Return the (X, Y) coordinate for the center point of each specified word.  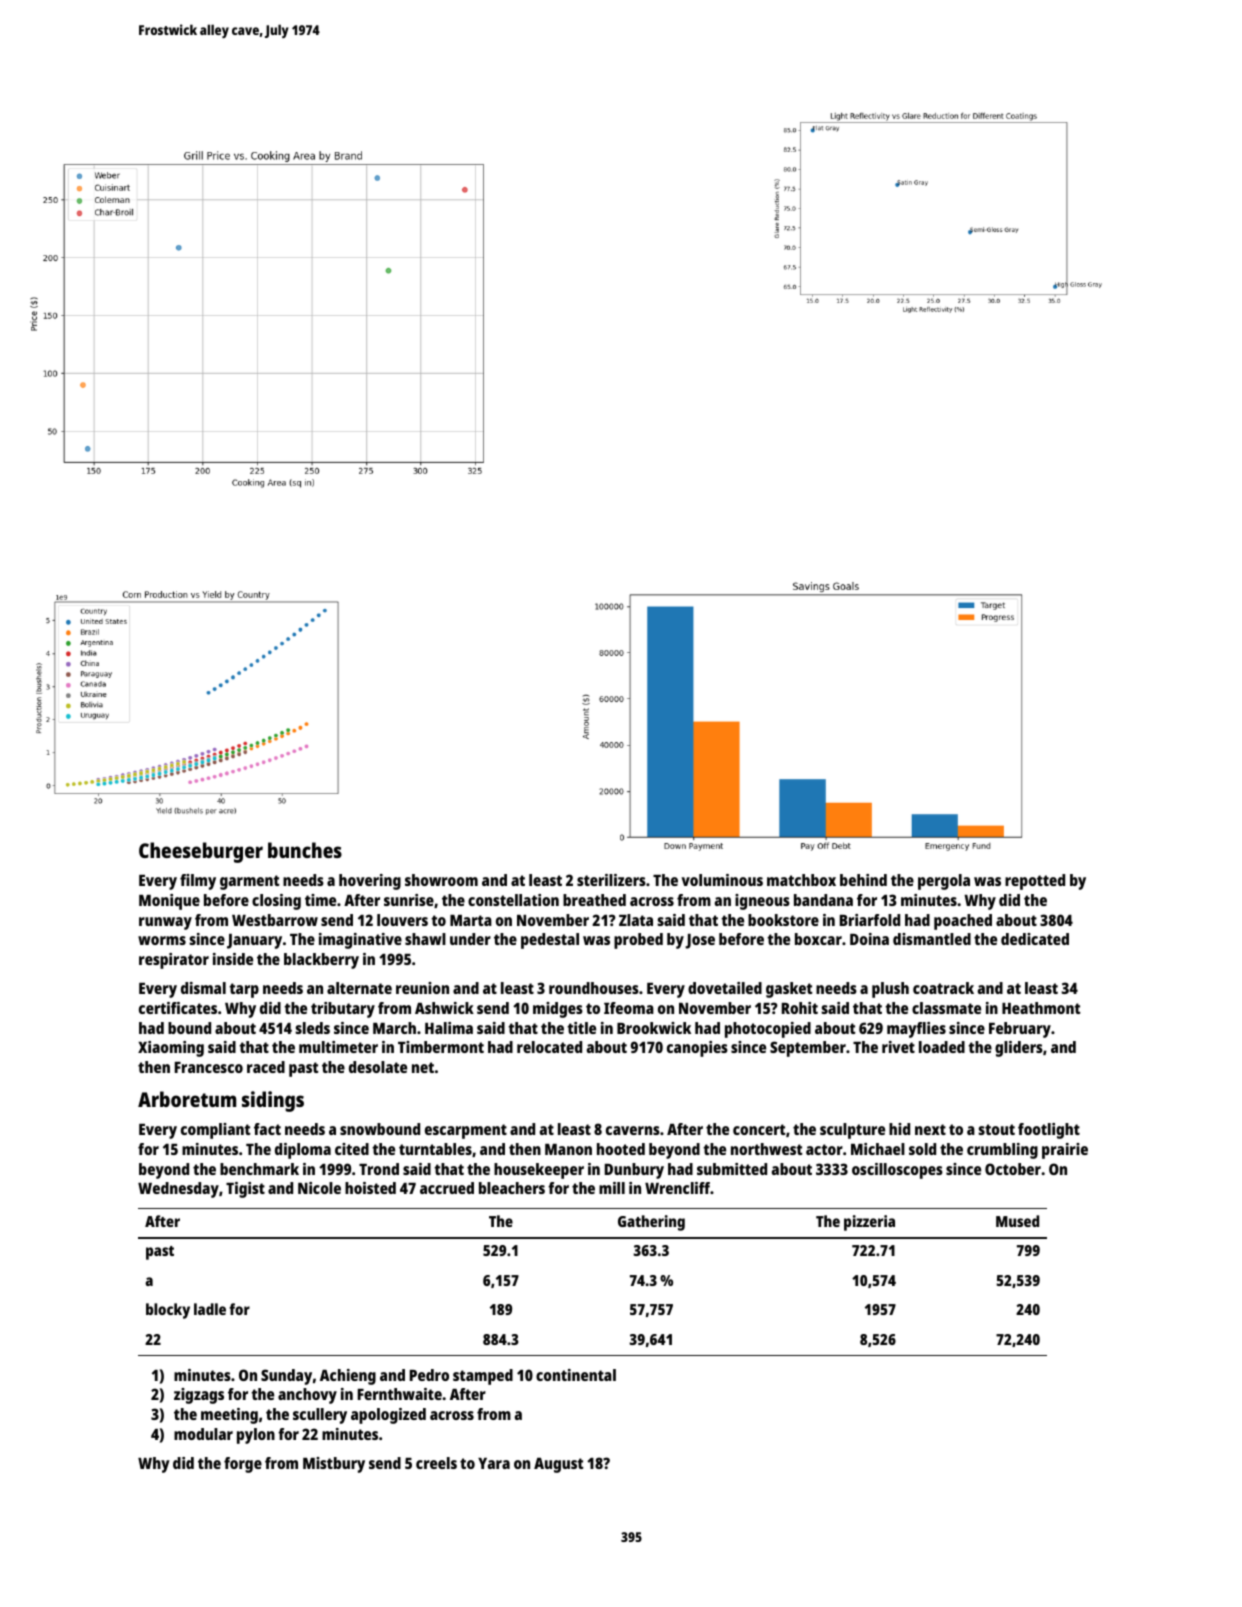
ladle (210, 1309)
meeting (229, 1416)
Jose (700, 941)
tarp (244, 990)
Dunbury (634, 1171)
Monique (169, 902)
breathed (594, 900)
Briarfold (870, 920)
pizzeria (869, 1223)
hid (899, 1129)
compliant (215, 1131)
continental (576, 1375)
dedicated (1035, 939)
